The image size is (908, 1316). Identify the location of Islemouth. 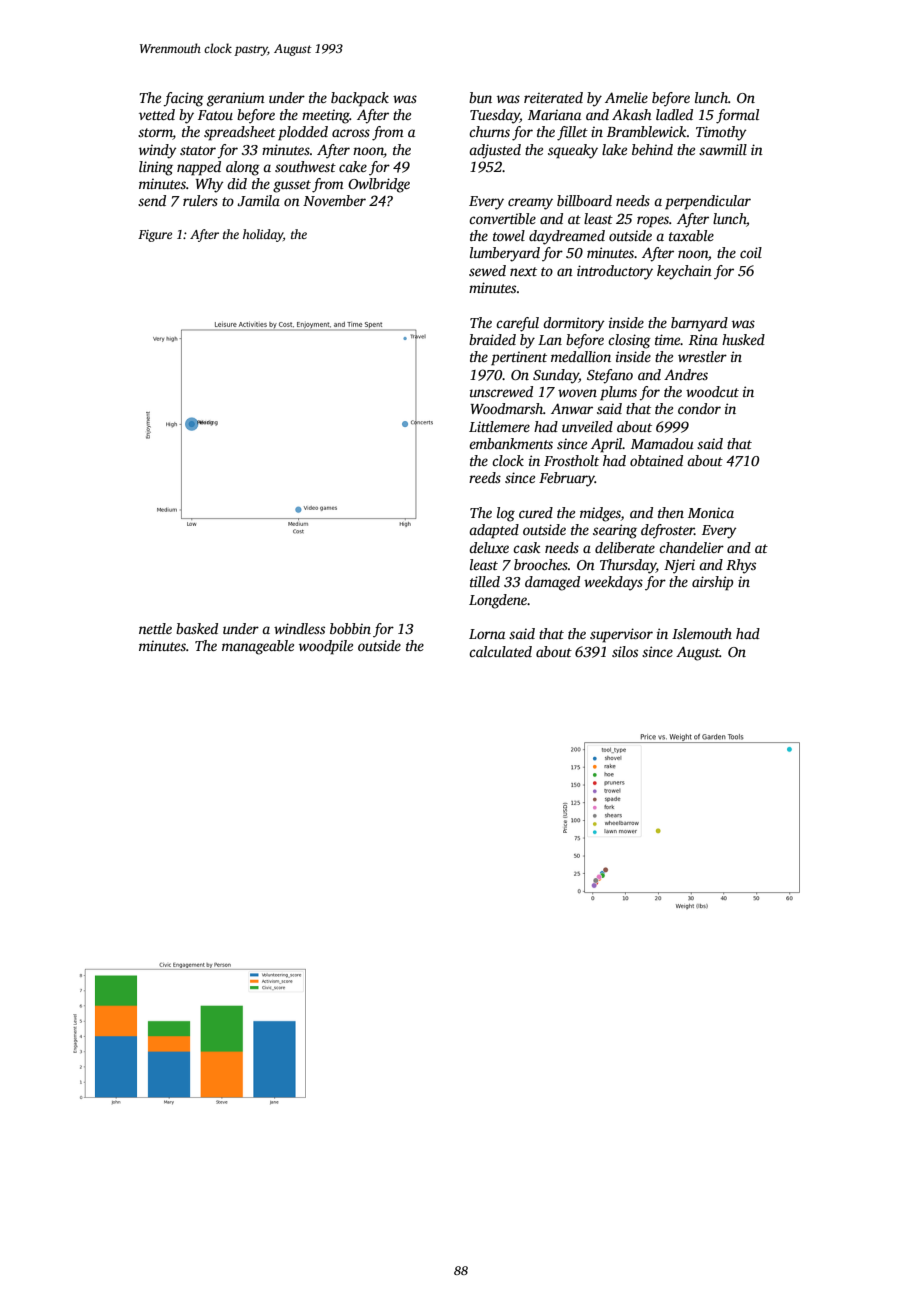
(702, 633).
